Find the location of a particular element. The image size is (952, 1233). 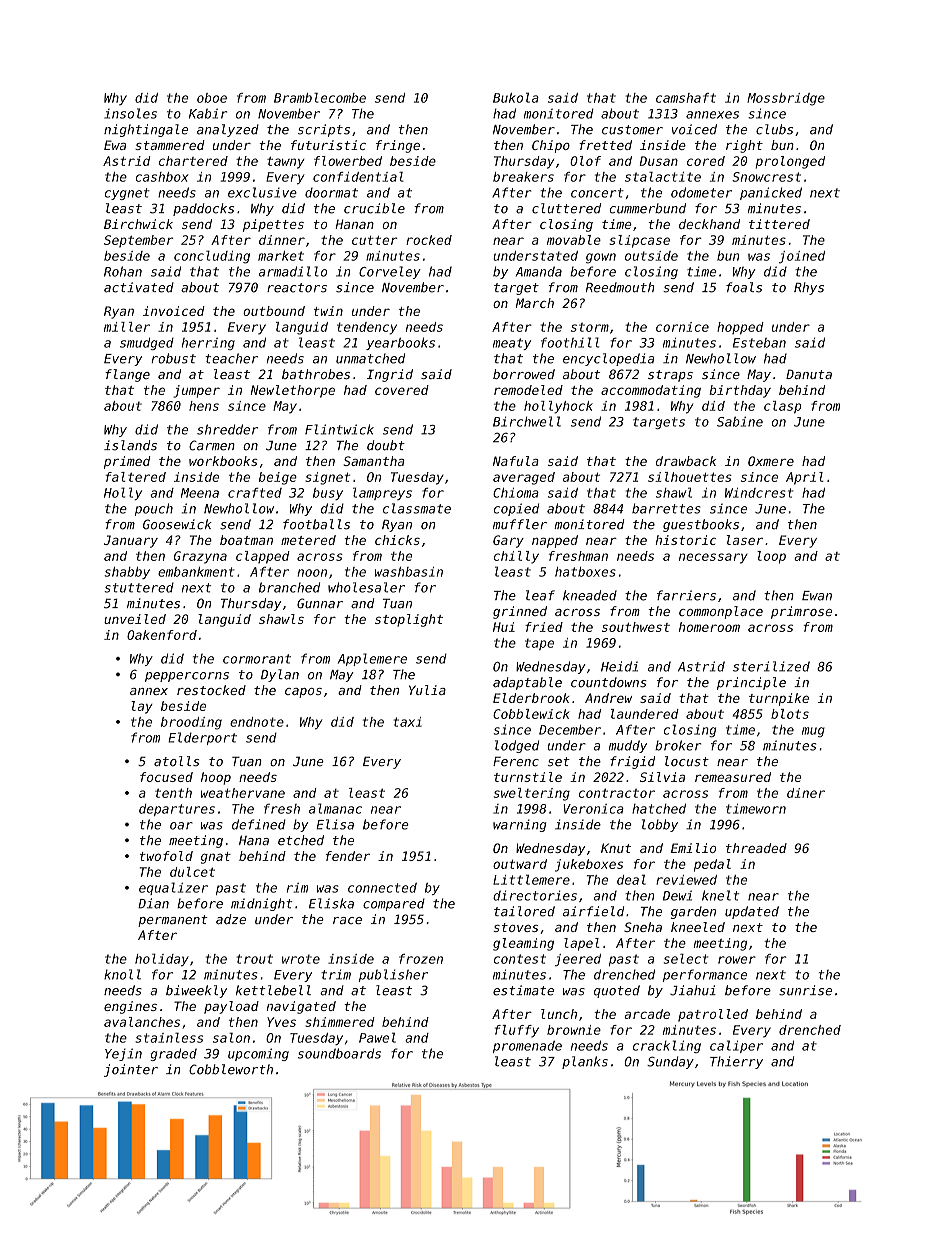

Samantha is located at coordinates (373, 461).
